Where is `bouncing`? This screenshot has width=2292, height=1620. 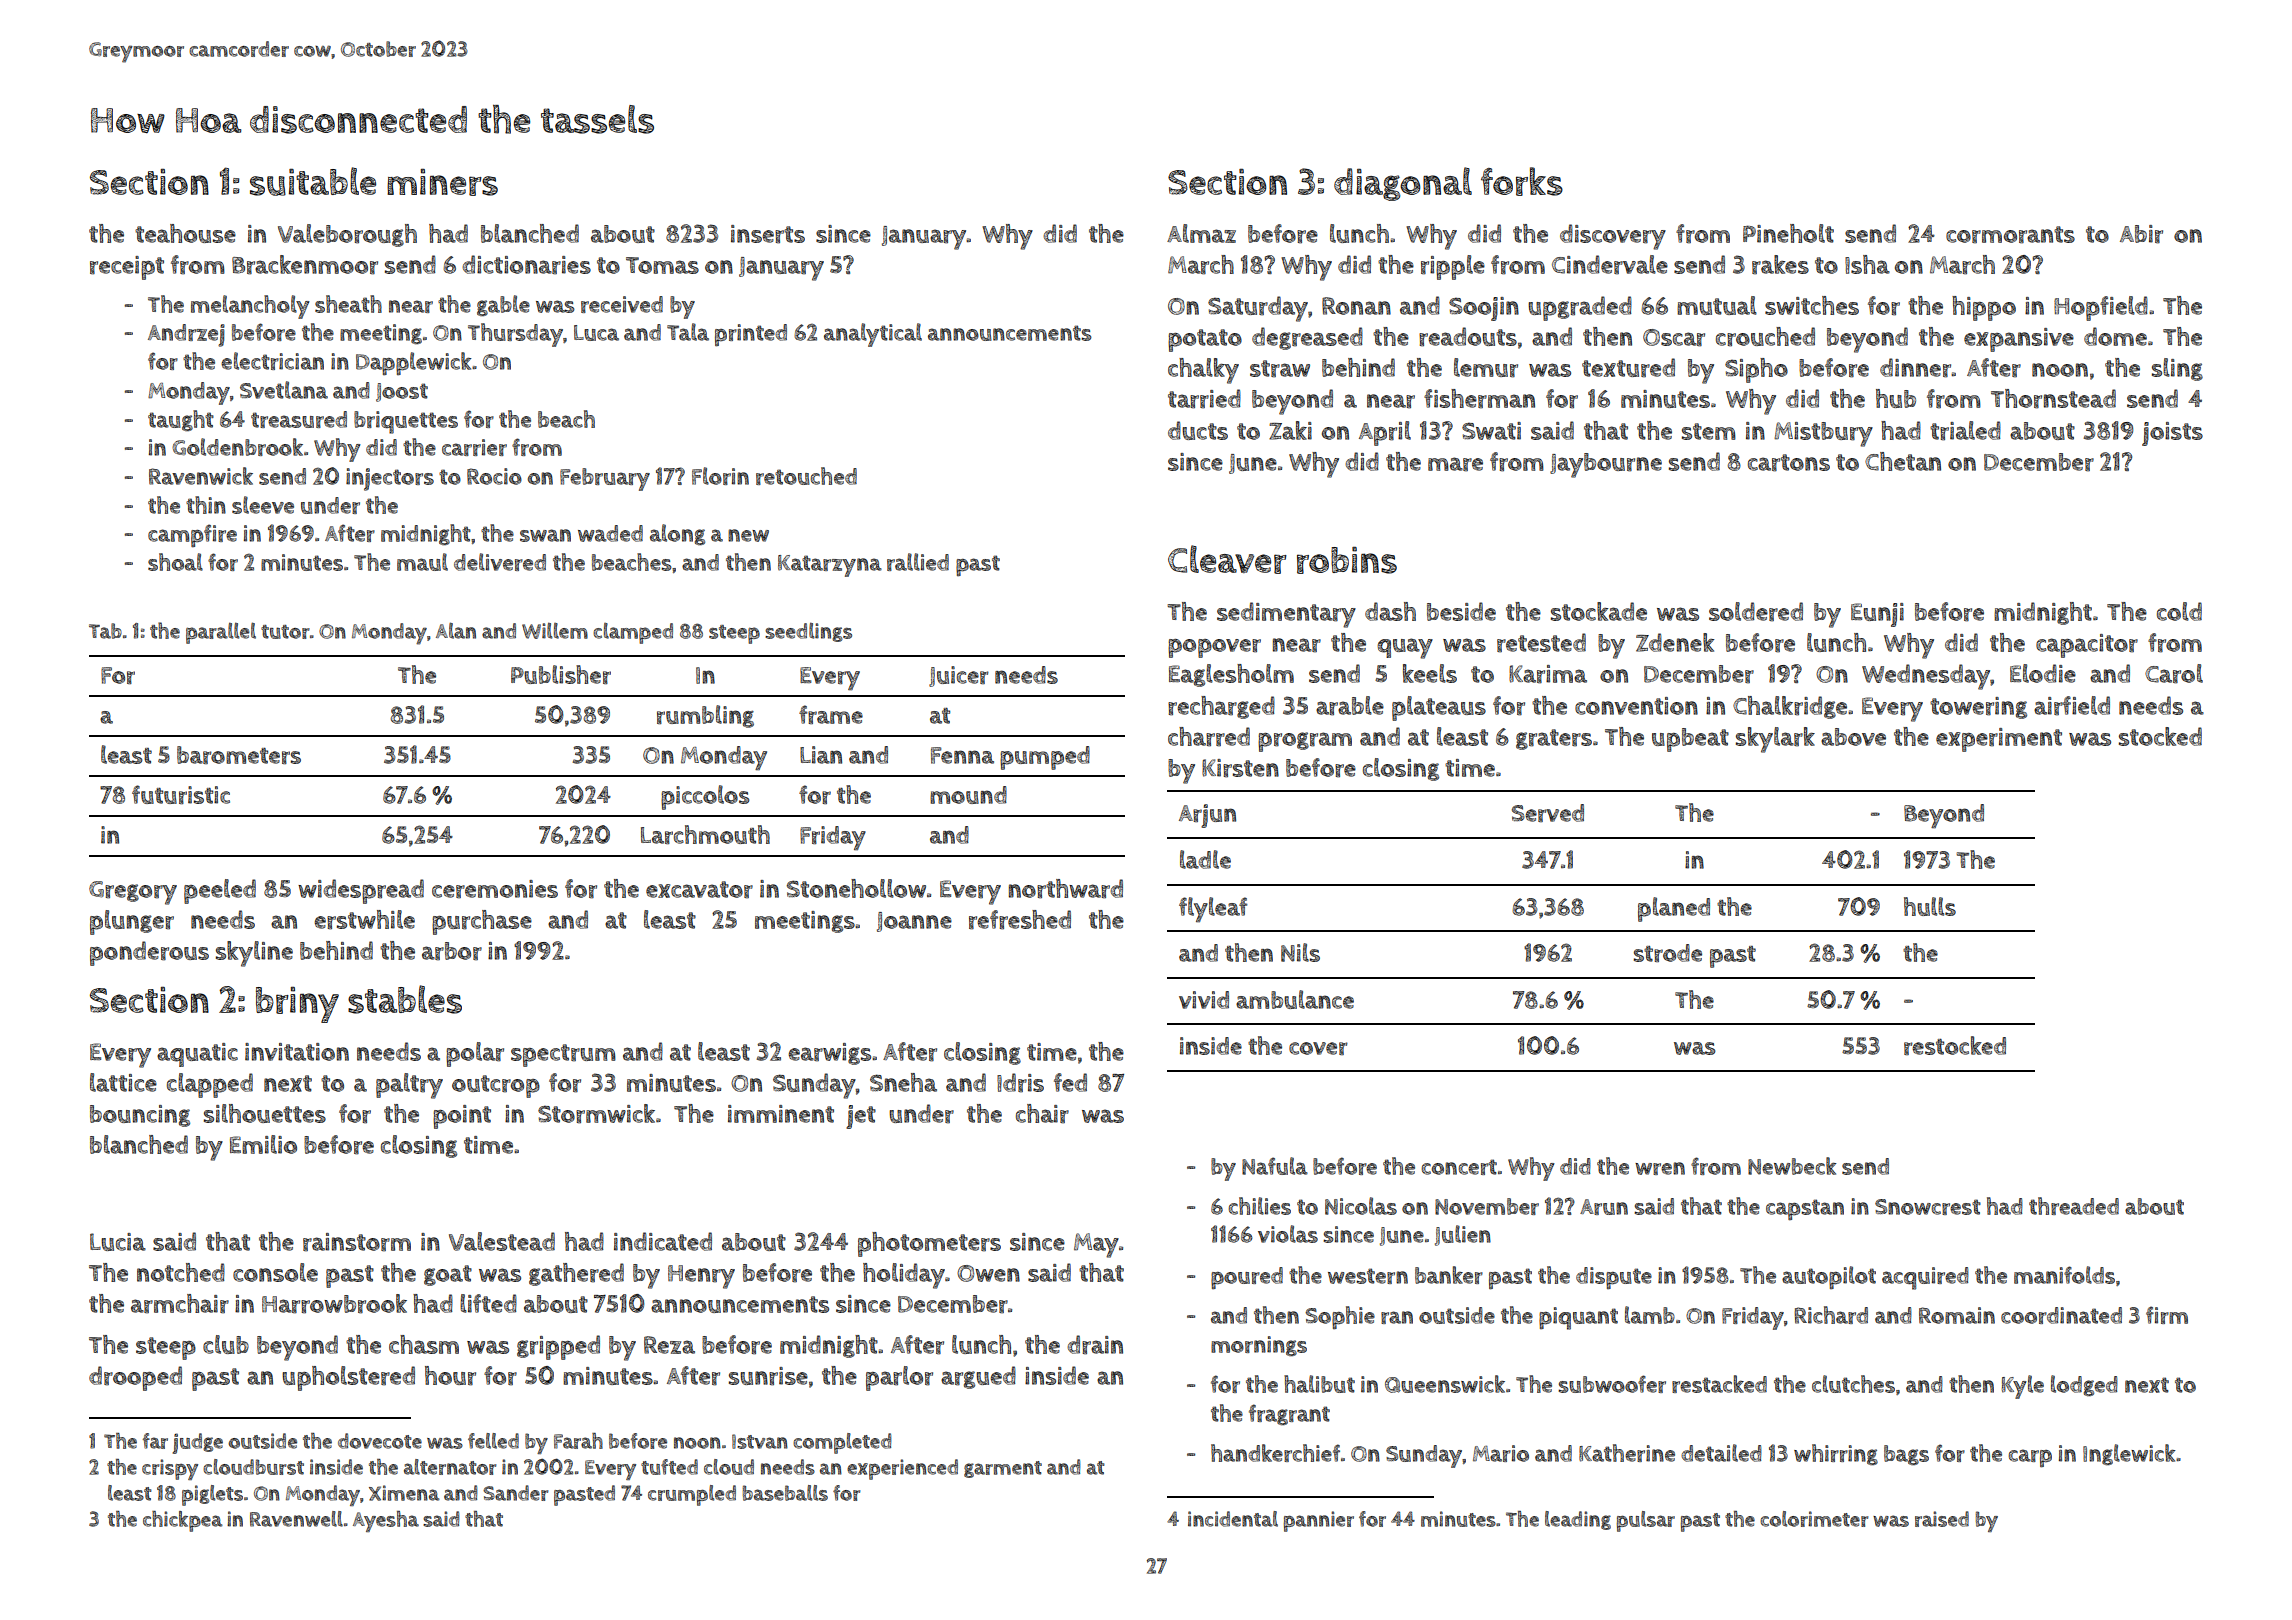
bouncing is located at coordinates (140, 1116).
